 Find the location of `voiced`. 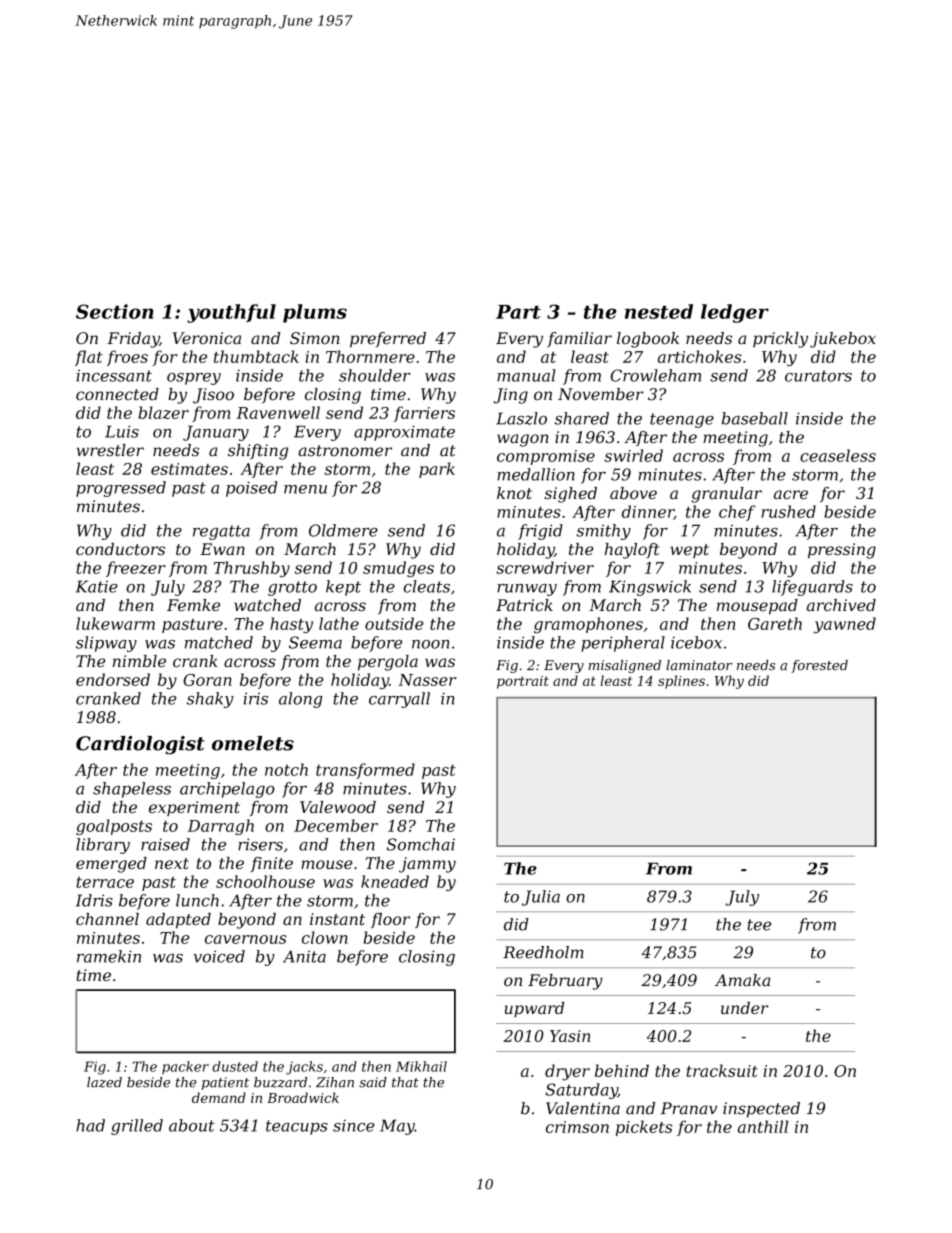

voiced is located at coordinates (219, 956).
